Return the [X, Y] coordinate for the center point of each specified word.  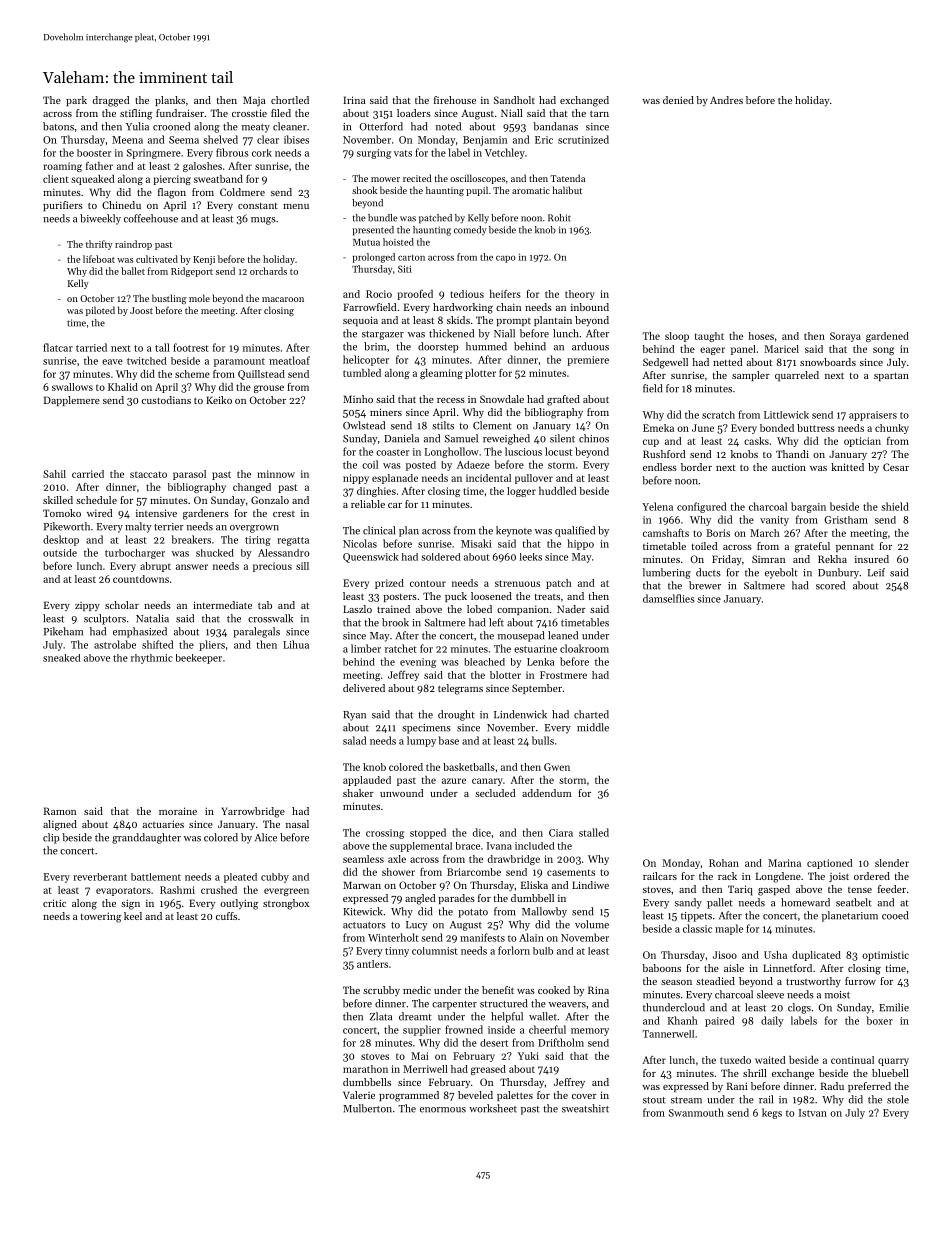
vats [403, 153]
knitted [847, 467]
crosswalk [270, 618]
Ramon [60, 811]
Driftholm [561, 1042]
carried [88, 474]
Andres [726, 100]
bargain [808, 507]
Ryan [354, 716]
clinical [379, 530]
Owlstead [364, 425]
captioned [829, 864]
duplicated [816, 956]
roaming [63, 167]
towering [101, 917]
